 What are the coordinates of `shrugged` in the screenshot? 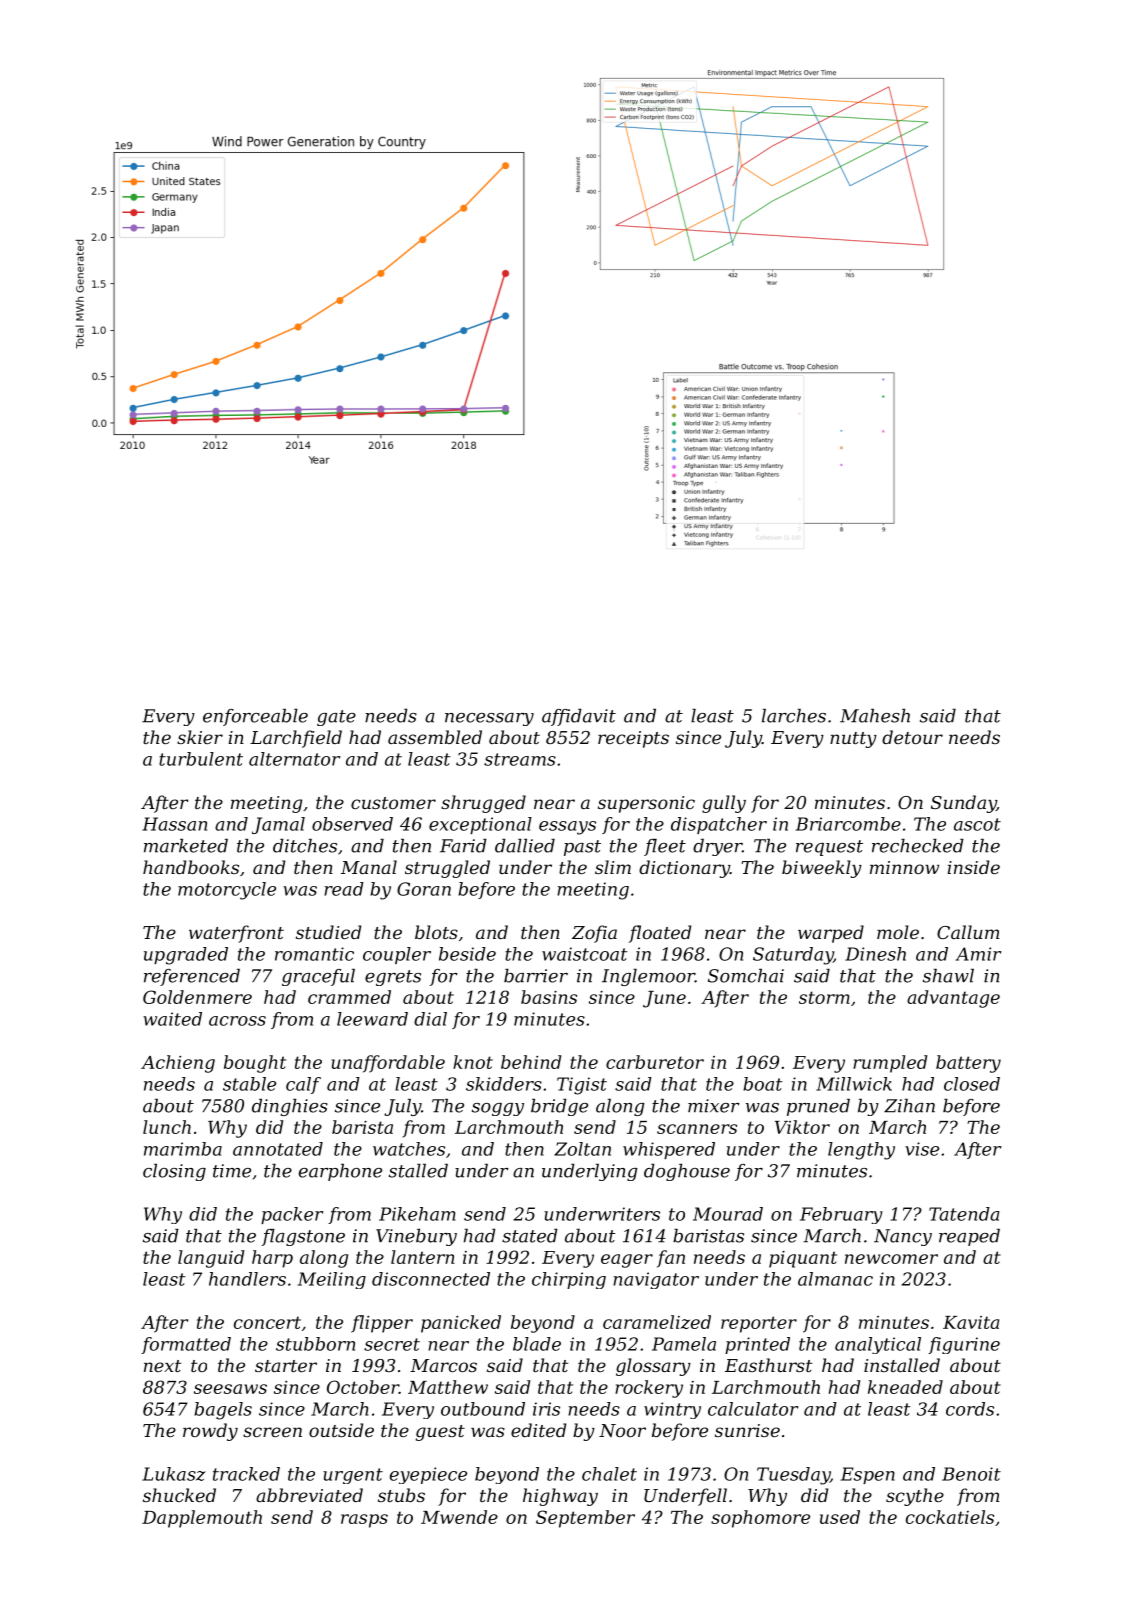 It's located at (483, 804).
